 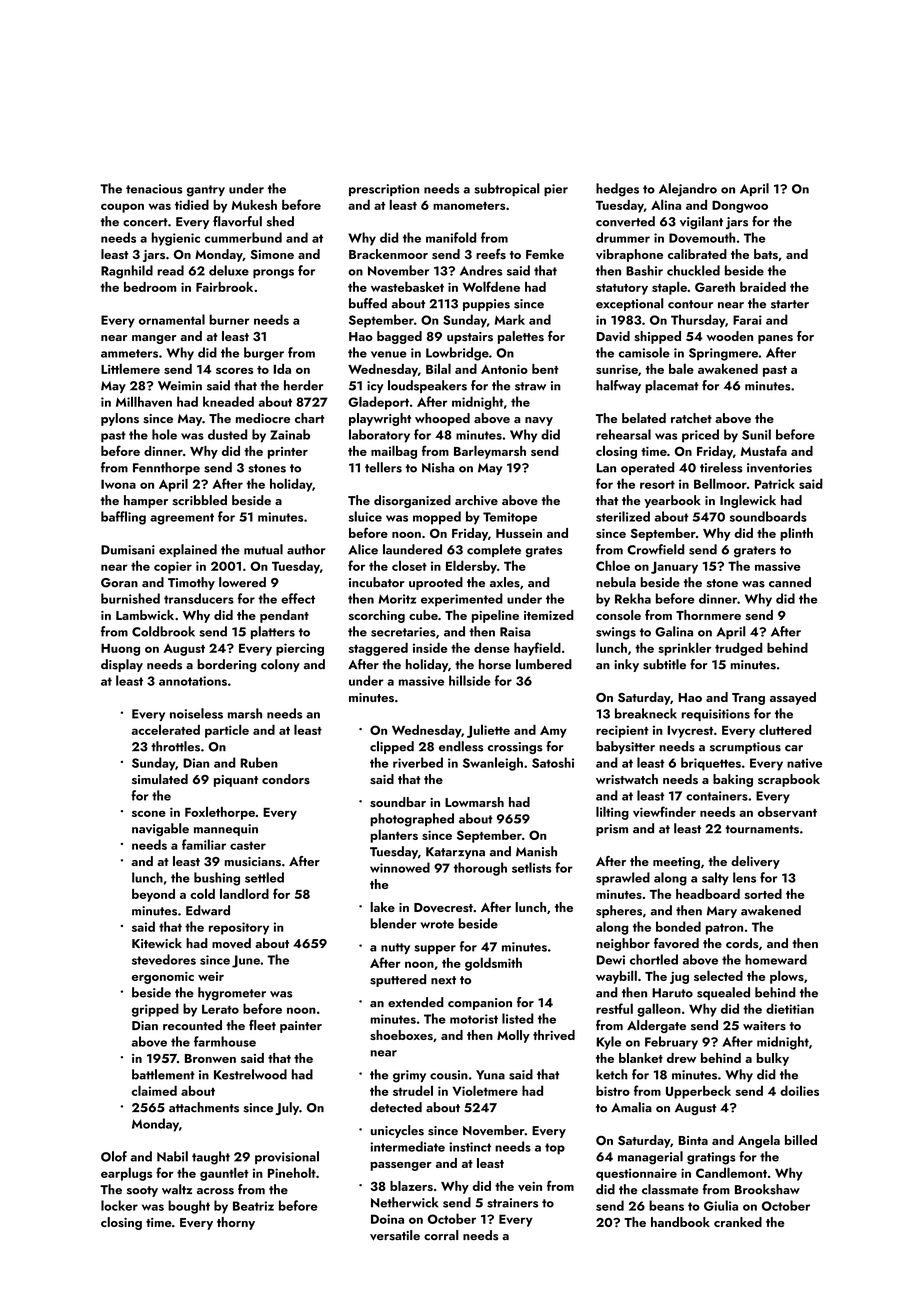 I want to click on shipped, so click(x=657, y=337).
